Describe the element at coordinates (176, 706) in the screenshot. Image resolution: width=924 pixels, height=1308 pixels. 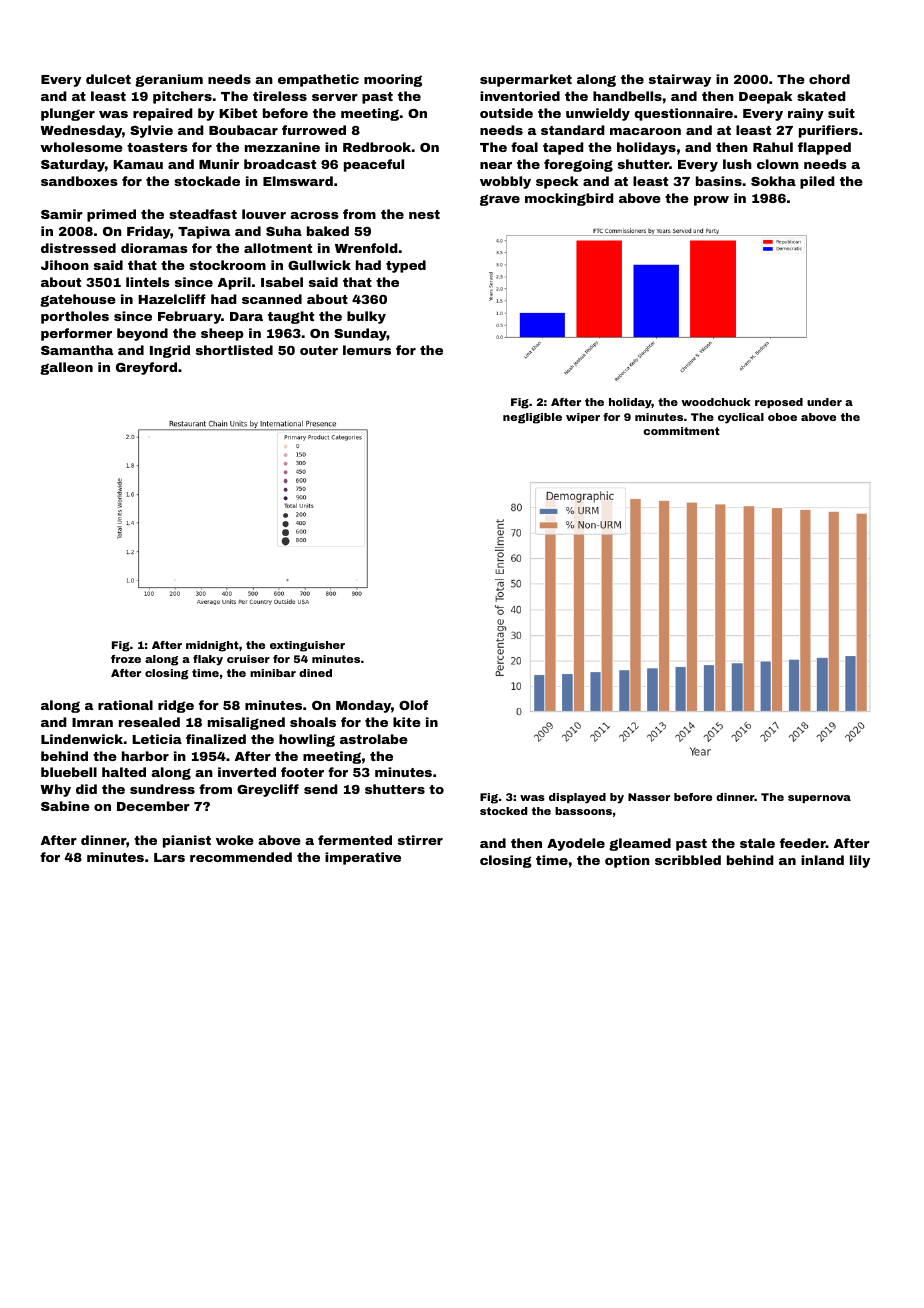
I see `ridge` at that location.
